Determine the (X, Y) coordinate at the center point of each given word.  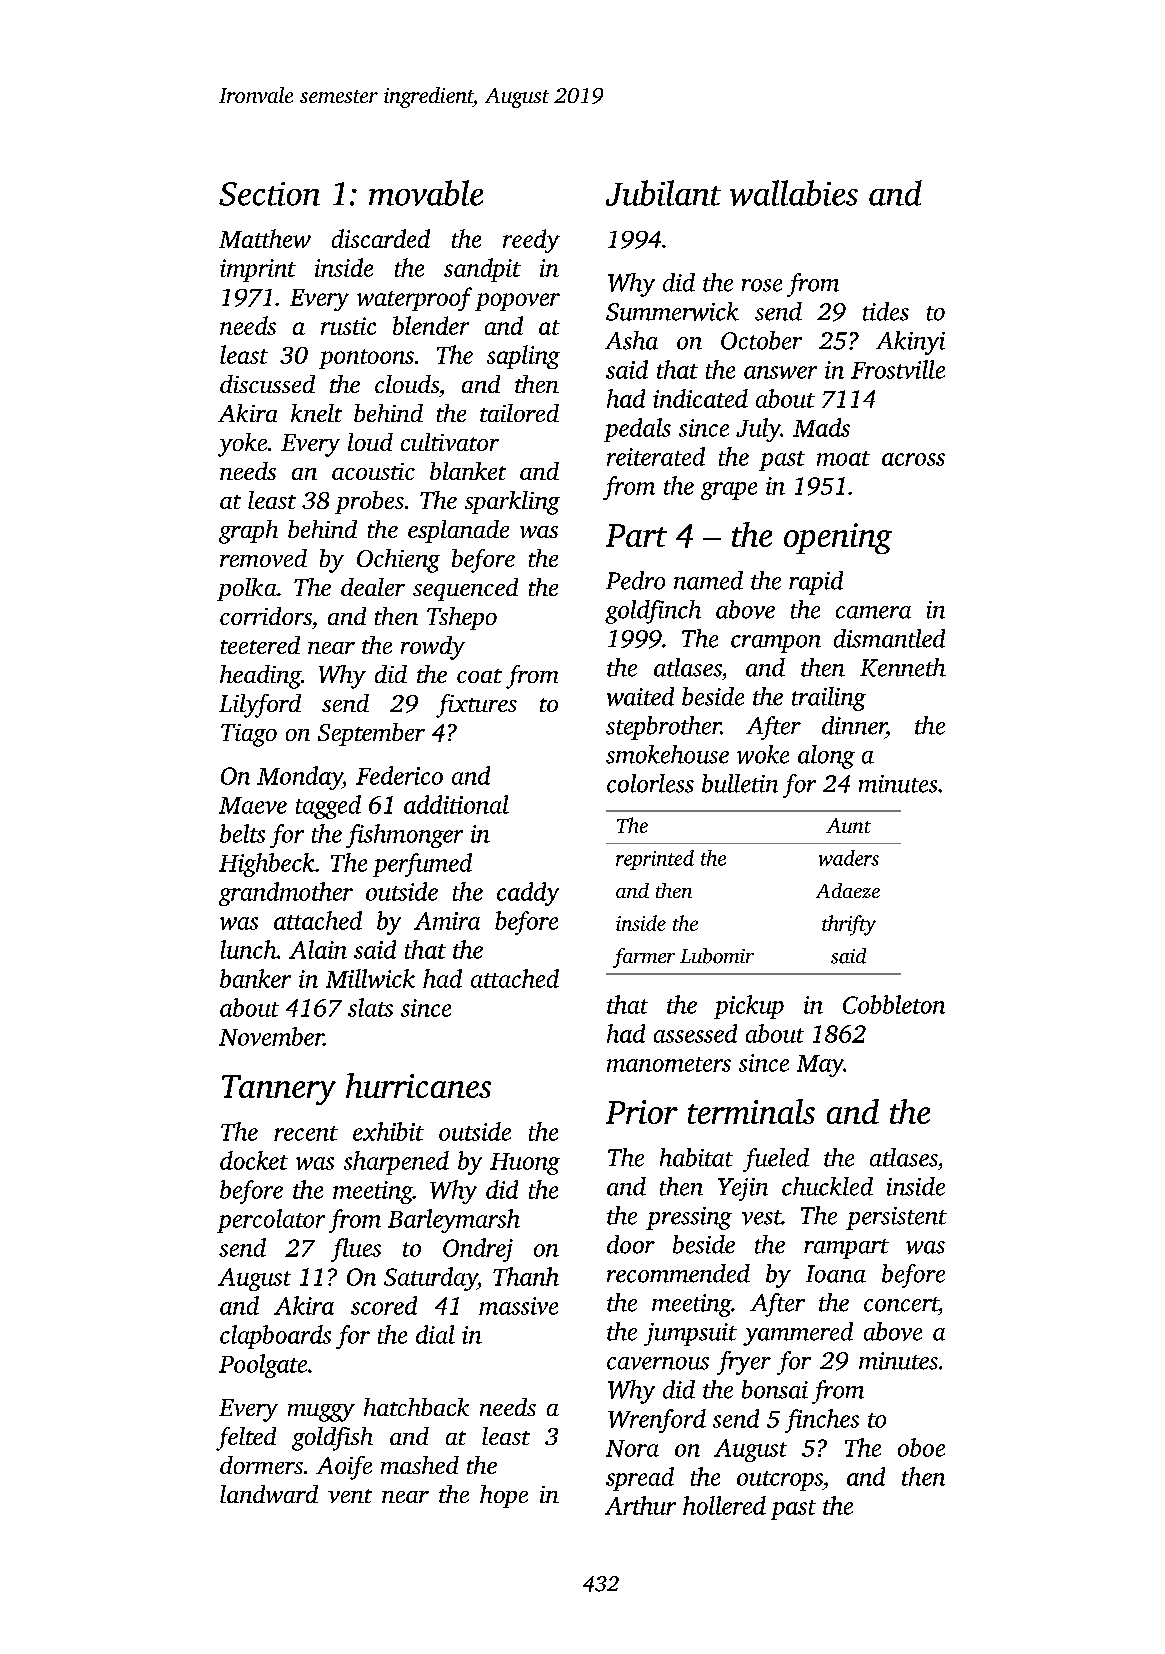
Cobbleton (894, 1004)
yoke (242, 445)
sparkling (512, 503)
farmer (644, 958)
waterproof (414, 299)
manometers (669, 1064)
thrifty (849, 925)
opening (838, 538)
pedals (637, 430)
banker (255, 978)
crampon (776, 644)
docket (254, 1160)
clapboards (275, 1337)
